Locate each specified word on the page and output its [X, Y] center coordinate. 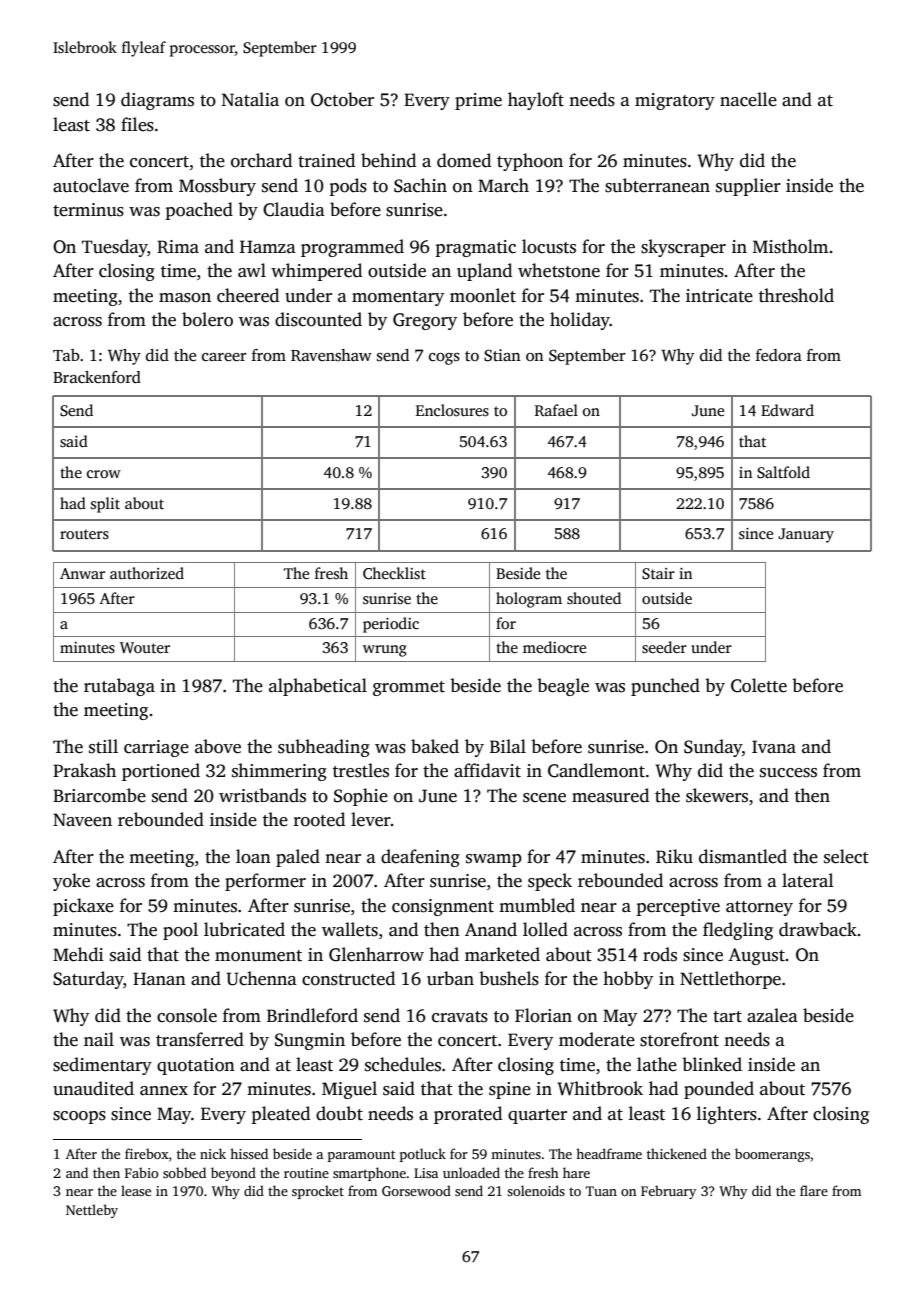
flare [814, 1190]
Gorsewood [416, 1190]
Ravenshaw [331, 355]
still [103, 746]
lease [136, 1190]
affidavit [487, 770]
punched [665, 687]
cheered [248, 295]
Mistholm [790, 246]
